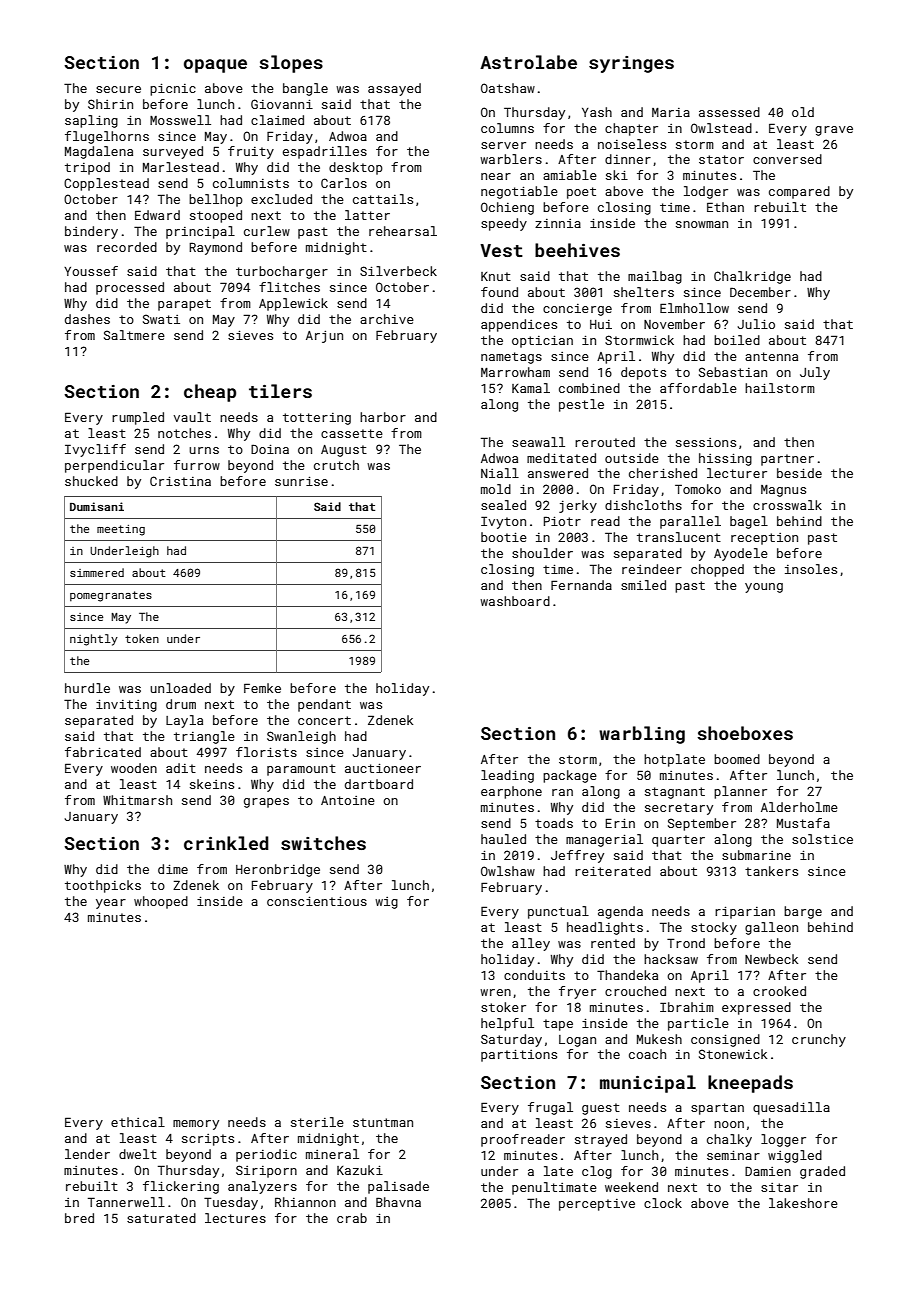  What do you see at coordinates (679, 537) in the screenshot?
I see `translucent` at bounding box center [679, 537].
